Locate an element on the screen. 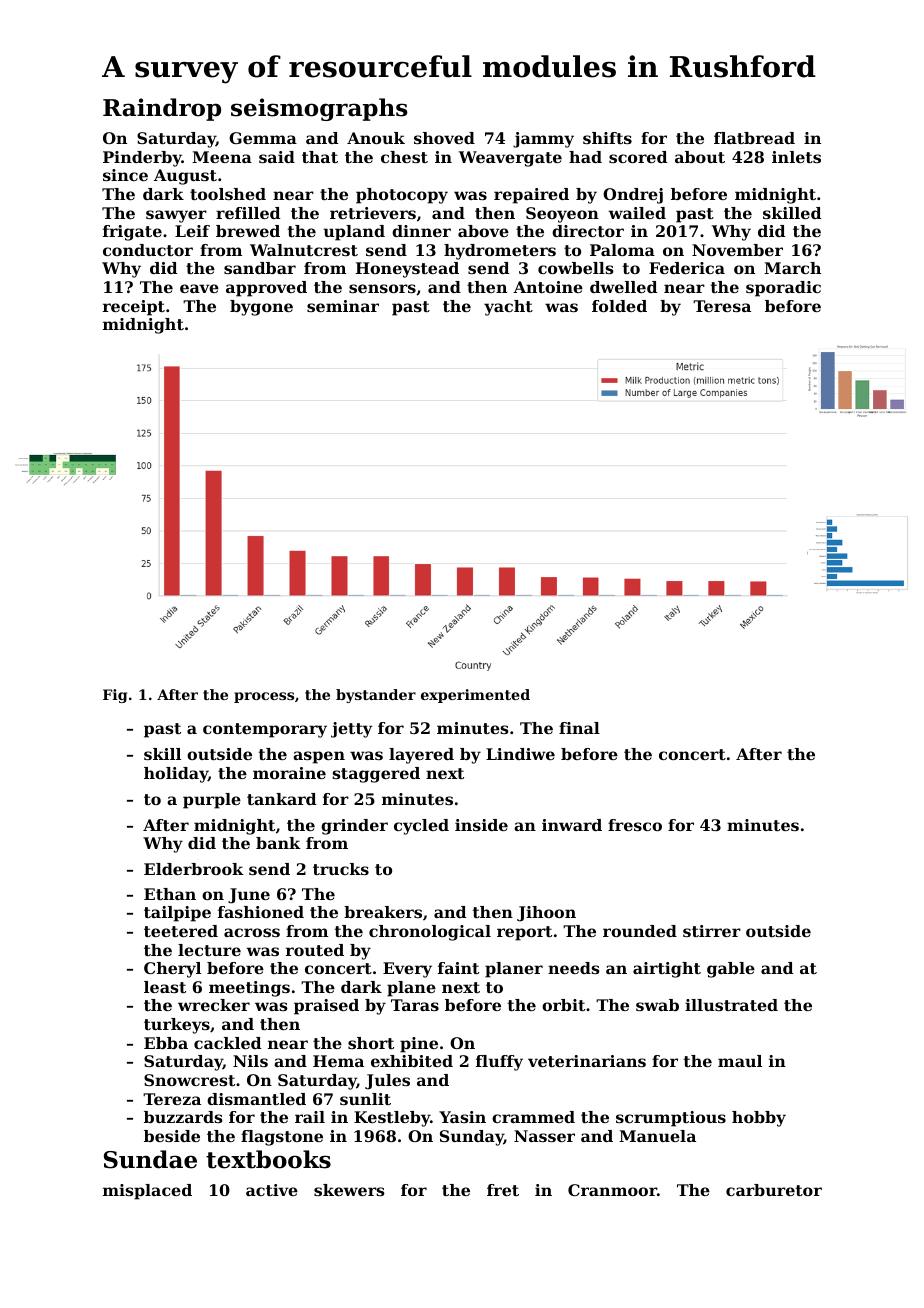 This screenshot has width=924, height=1308. misplaced is located at coordinates (147, 1192).
